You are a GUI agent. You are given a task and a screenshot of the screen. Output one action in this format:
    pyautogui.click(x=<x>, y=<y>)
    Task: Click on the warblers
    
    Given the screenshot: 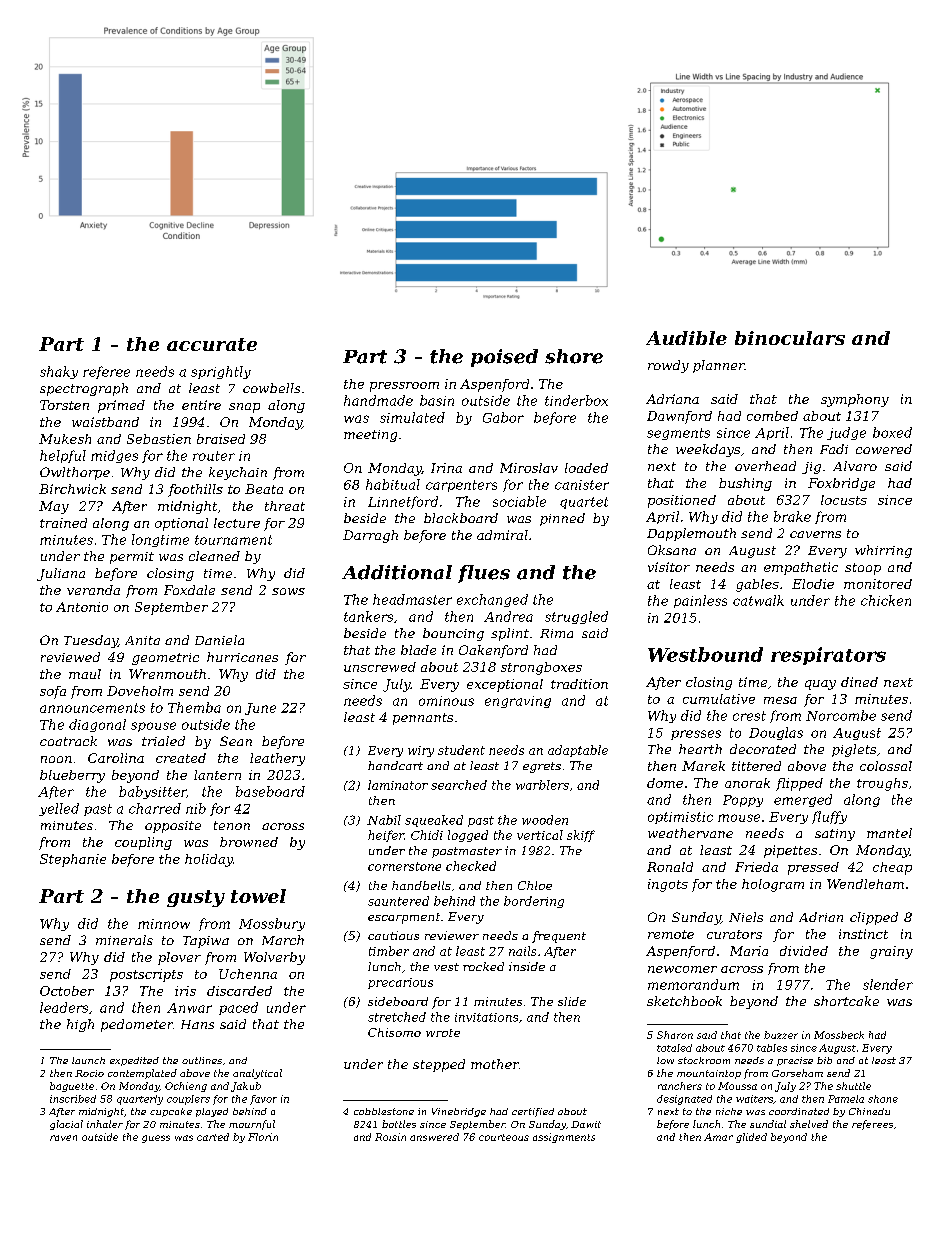 What is the action you would take?
    pyautogui.click(x=542, y=785)
